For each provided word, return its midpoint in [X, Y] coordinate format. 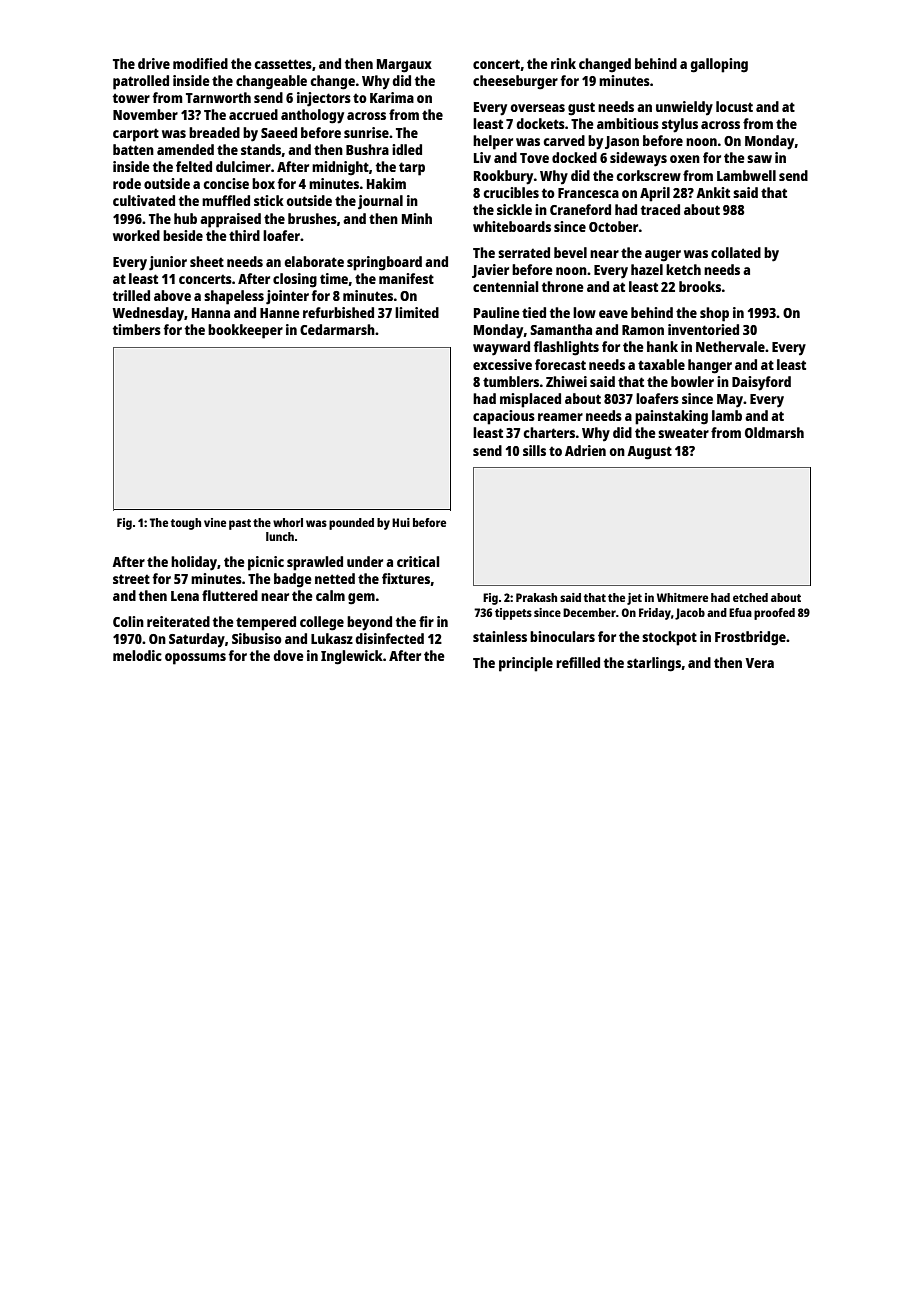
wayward [501, 348]
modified [200, 63]
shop [714, 314]
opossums [195, 659]
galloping [719, 65]
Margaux [404, 66]
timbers [137, 329]
